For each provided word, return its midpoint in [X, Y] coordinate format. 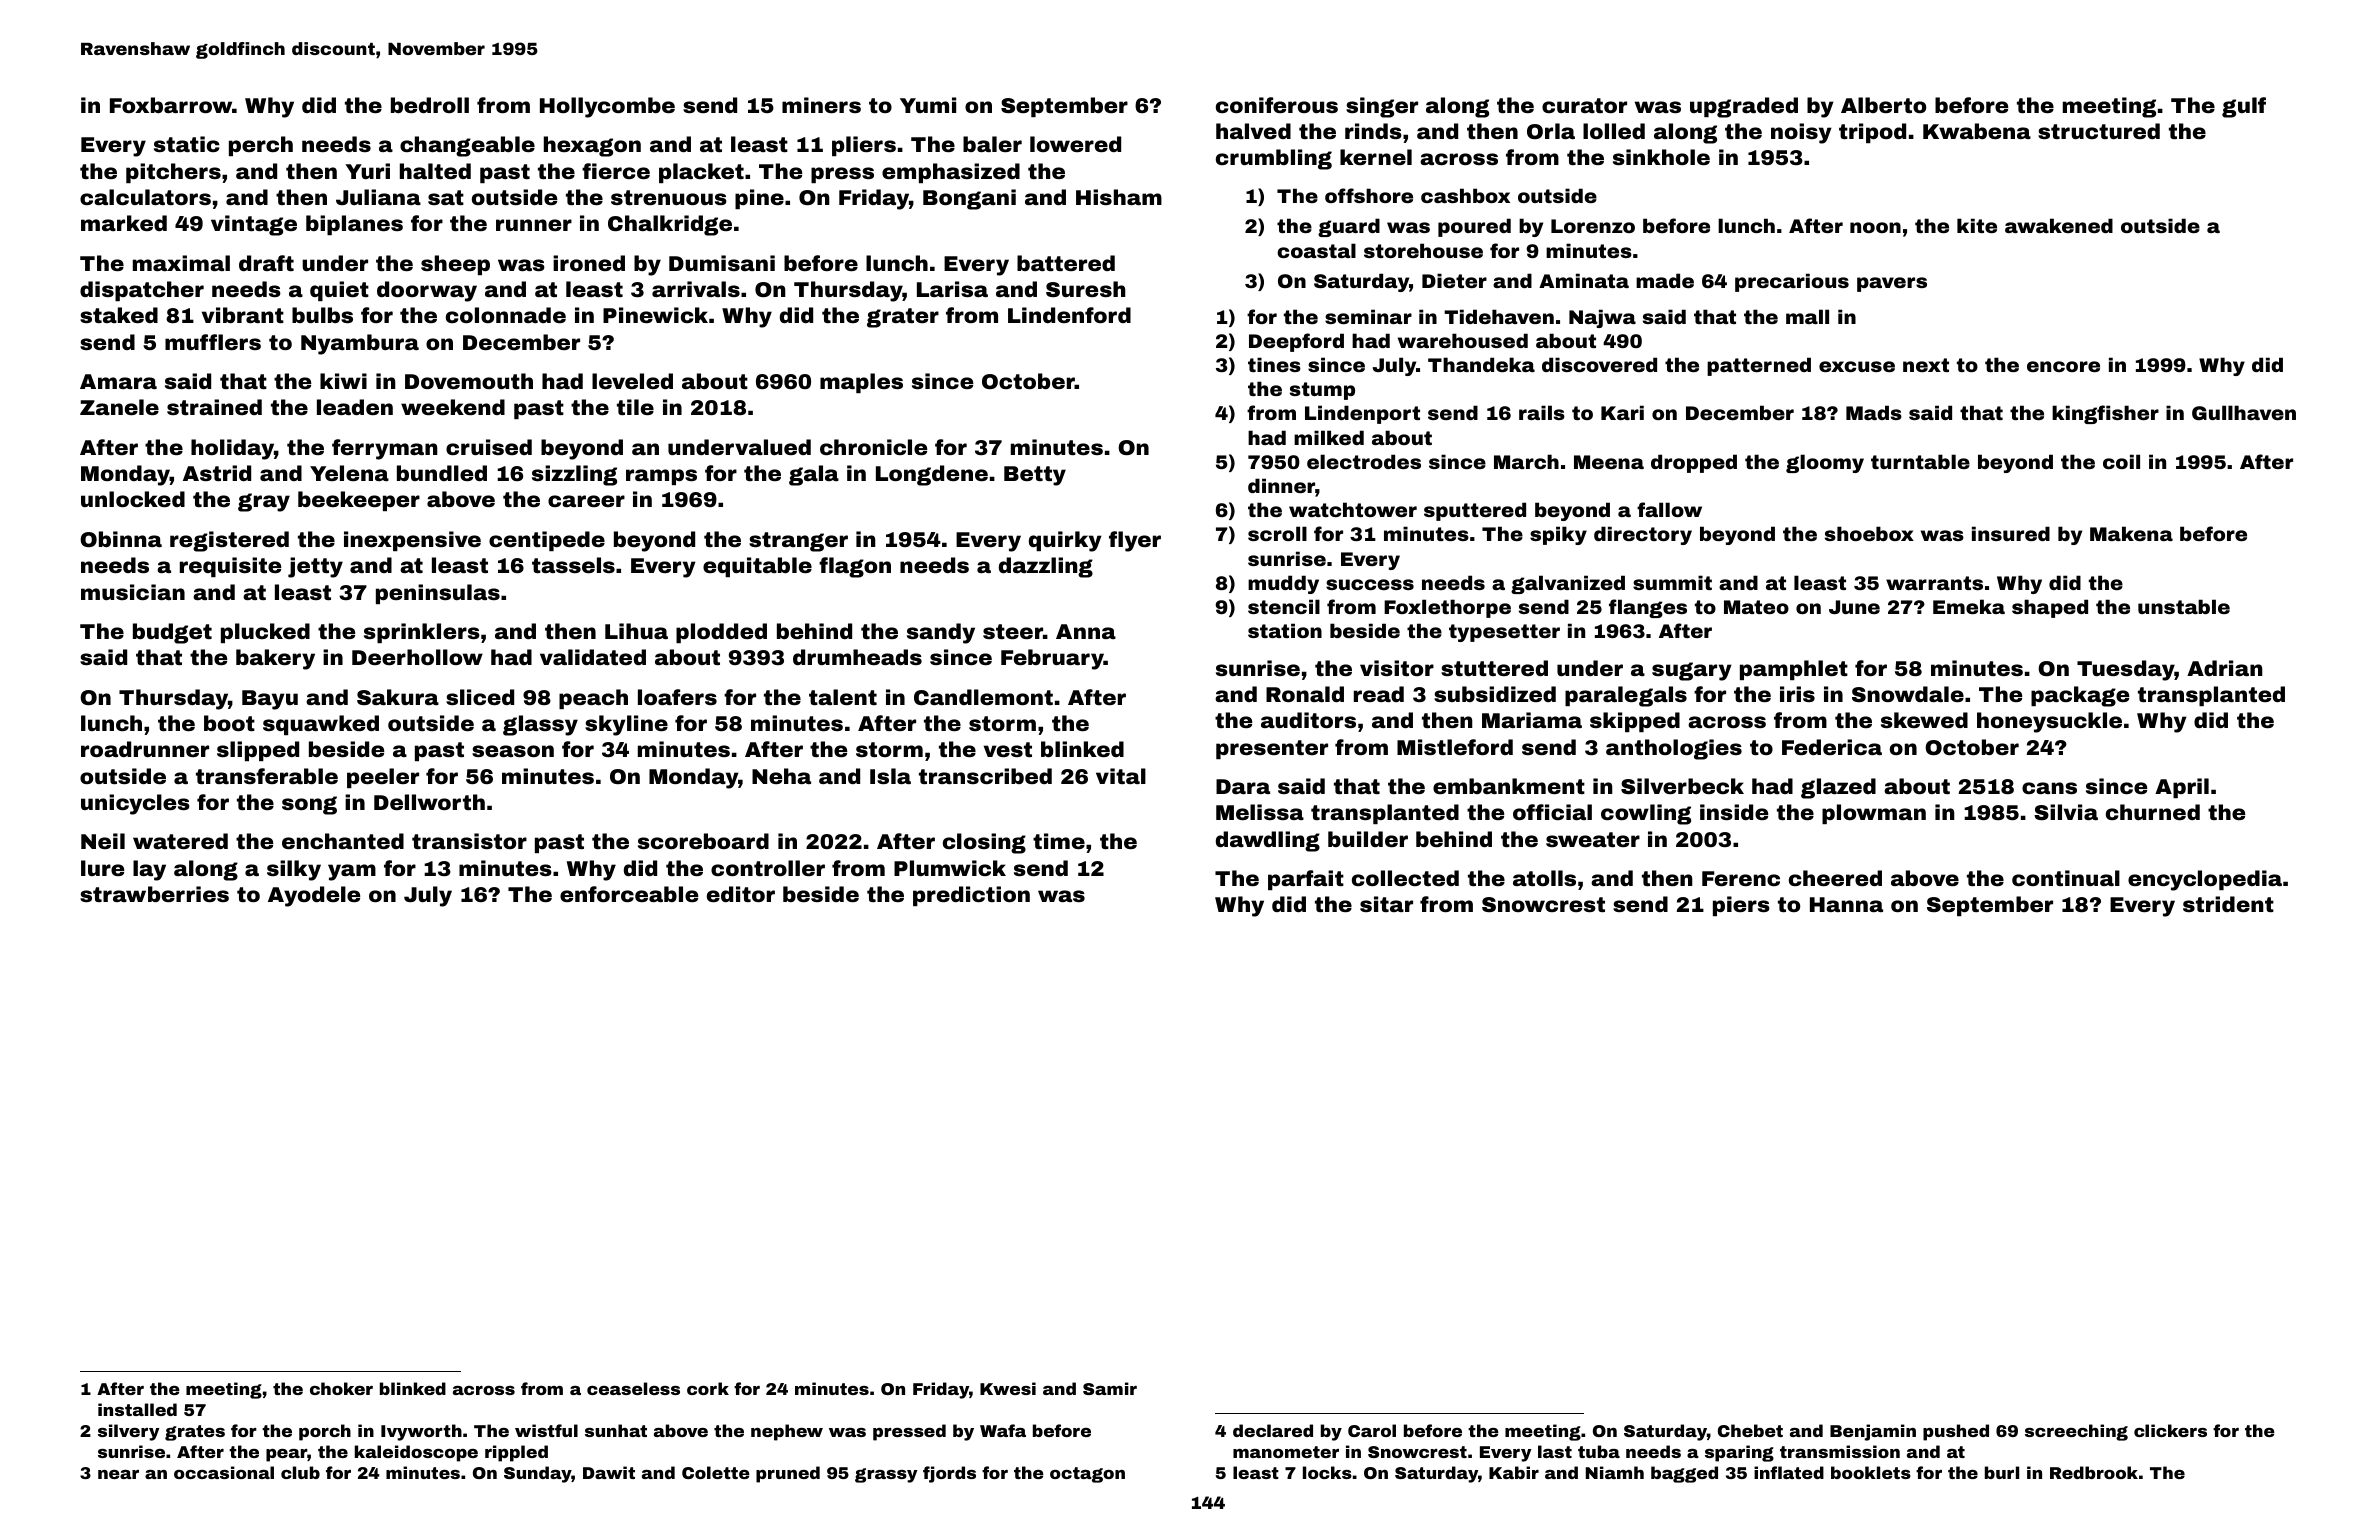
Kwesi [1008, 1388]
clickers [2170, 1430]
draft [266, 263]
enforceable [629, 894]
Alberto [1883, 105]
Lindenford [1069, 315]
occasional [224, 1472]
